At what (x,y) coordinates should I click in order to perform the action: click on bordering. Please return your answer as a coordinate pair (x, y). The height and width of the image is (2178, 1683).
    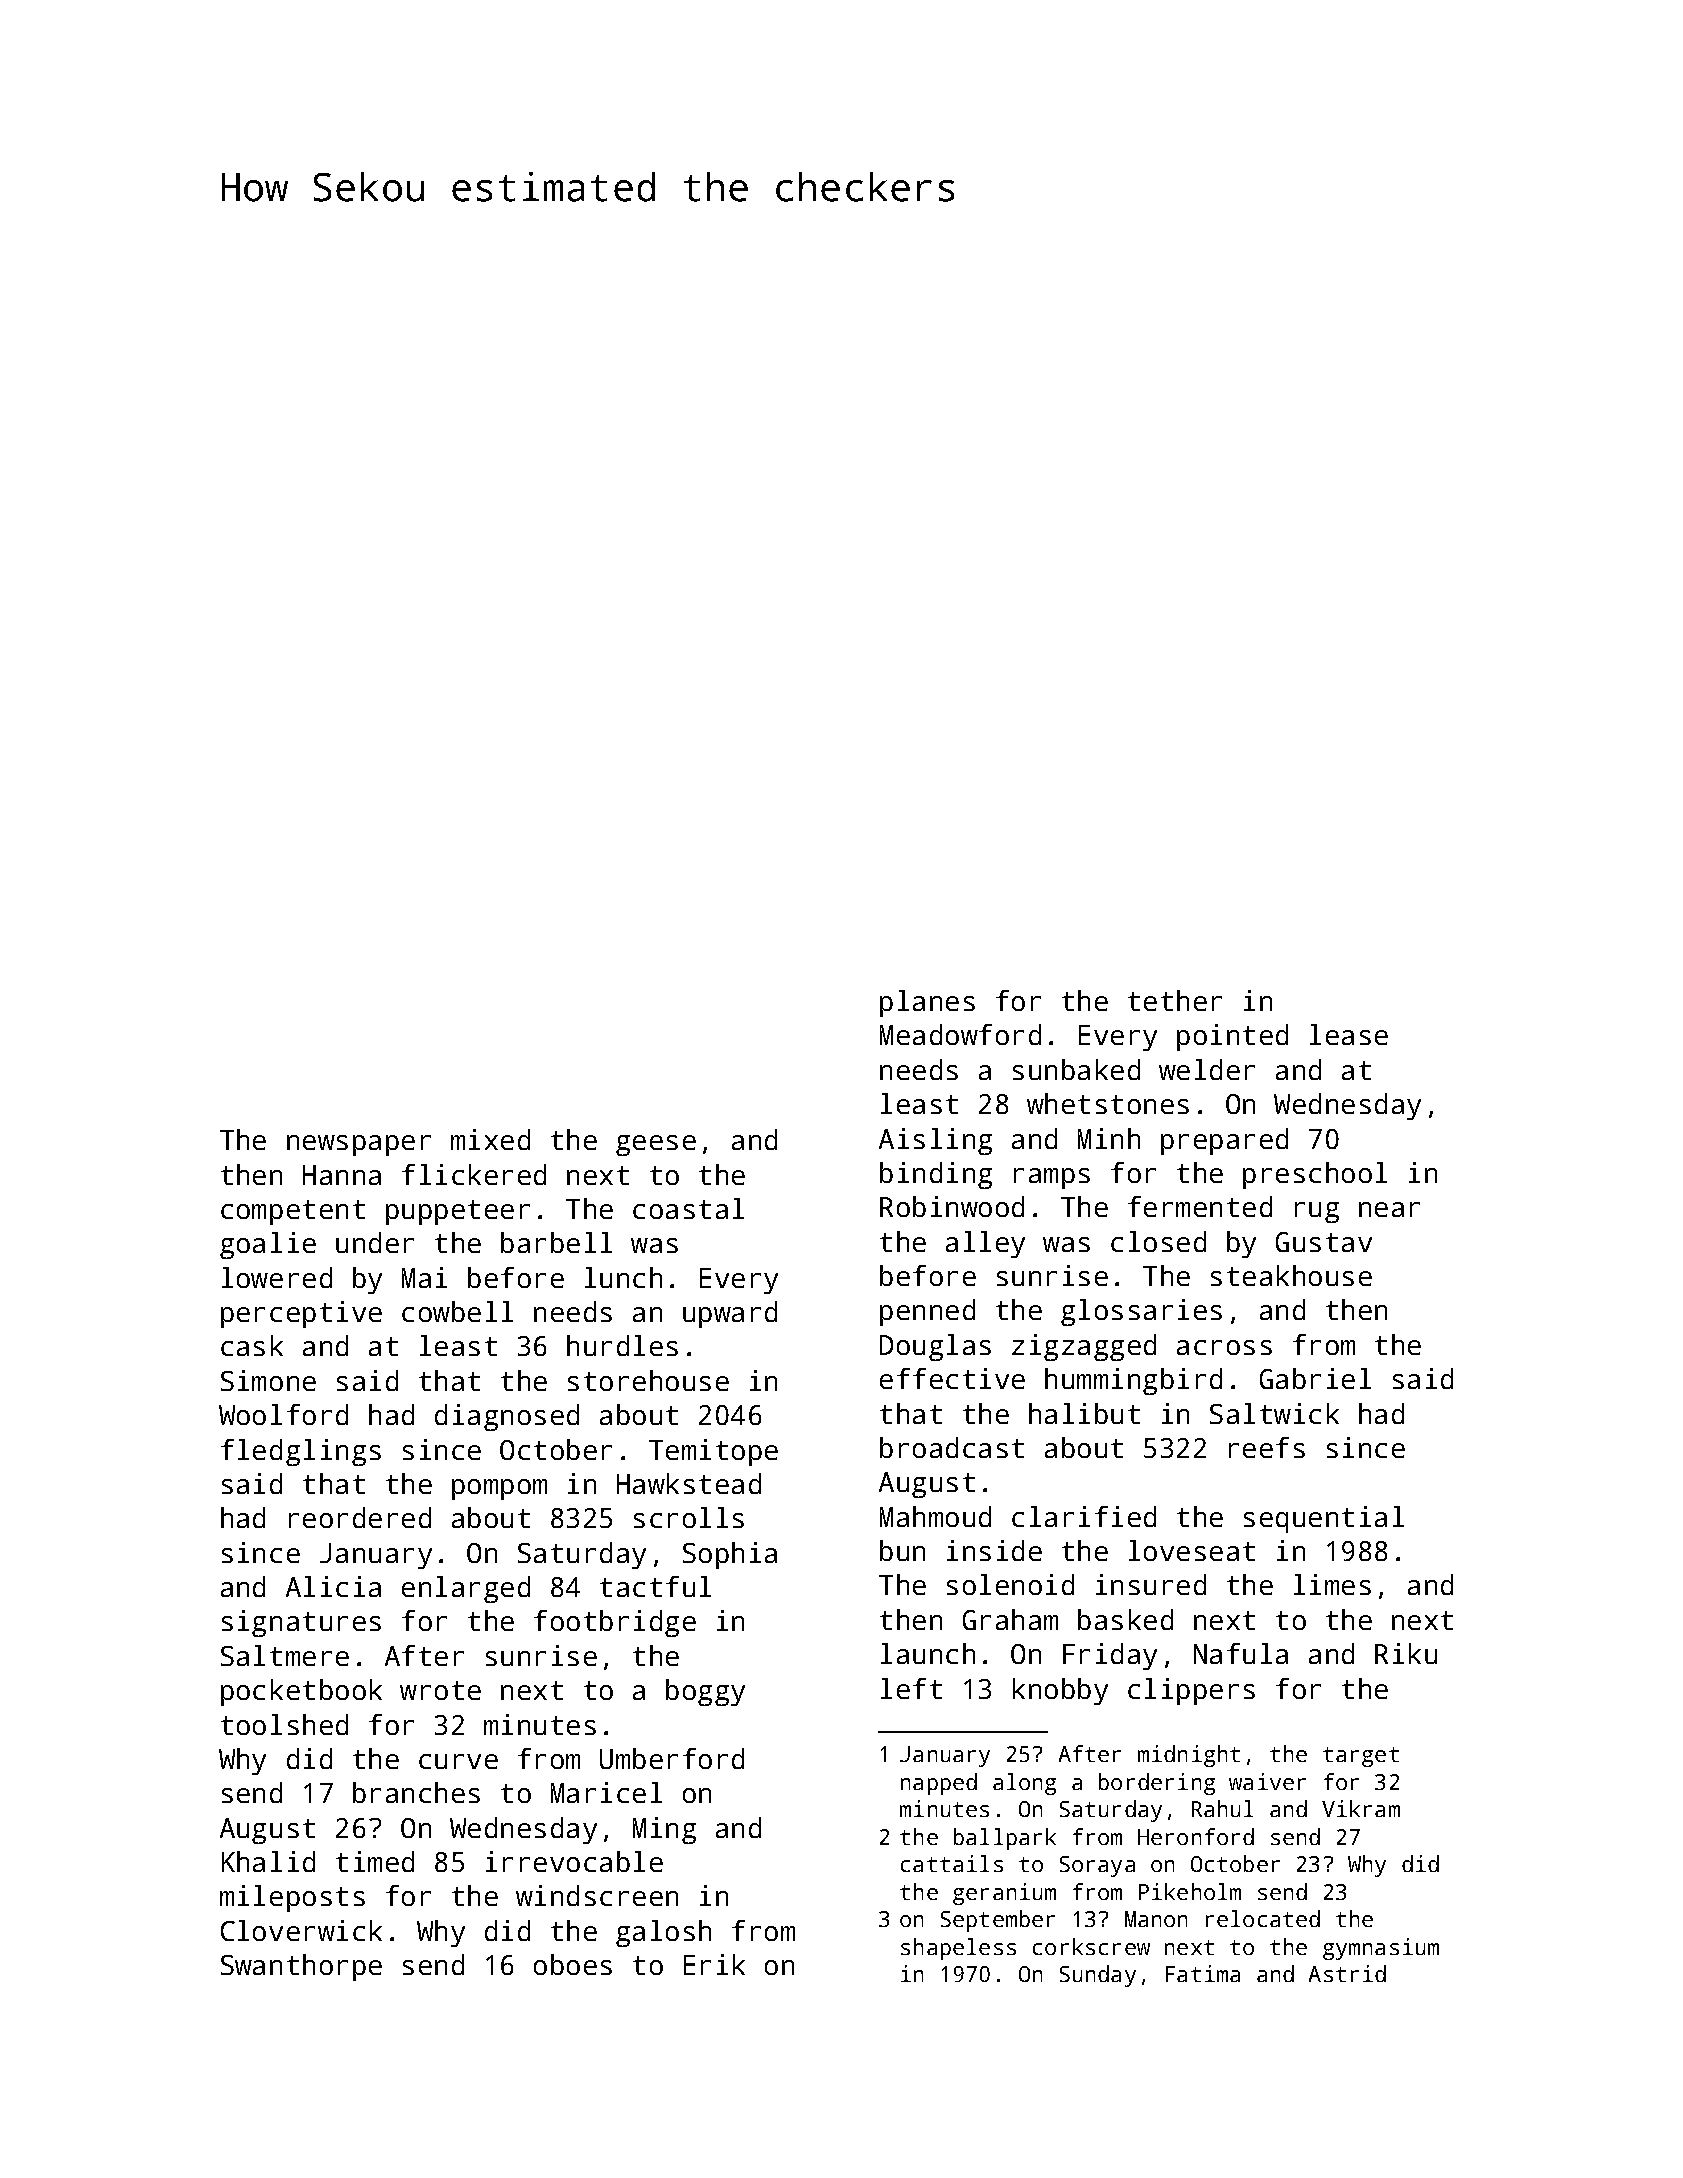
    Looking at the image, I should click on (1157, 1784).
